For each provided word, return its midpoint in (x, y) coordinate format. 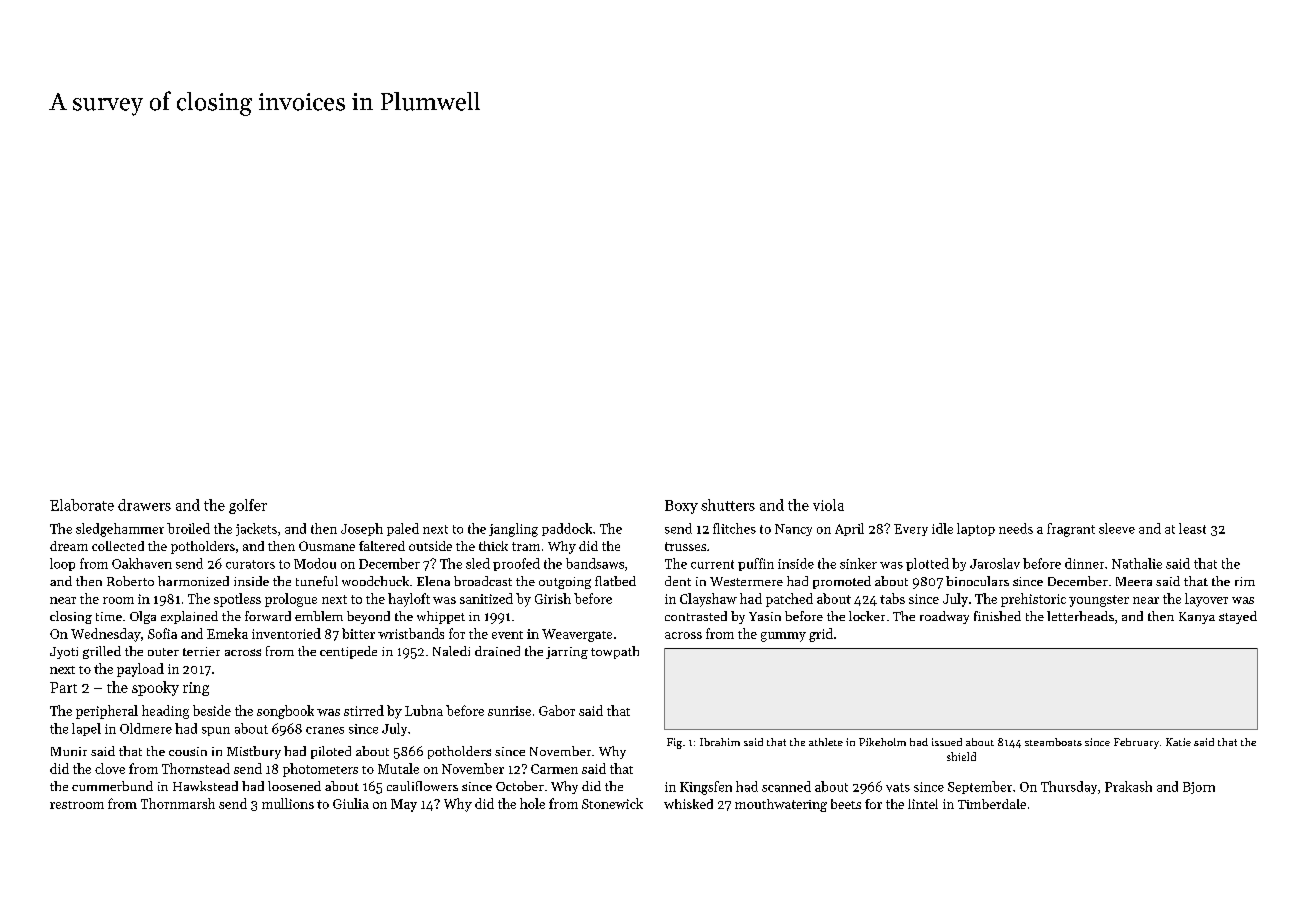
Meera (1134, 581)
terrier (201, 651)
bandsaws (595, 563)
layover (1206, 600)
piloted (331, 752)
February (1136, 743)
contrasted (696, 616)
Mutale (398, 768)
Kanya (1197, 618)
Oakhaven (142, 563)
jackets (256, 529)
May (404, 805)
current (712, 564)
